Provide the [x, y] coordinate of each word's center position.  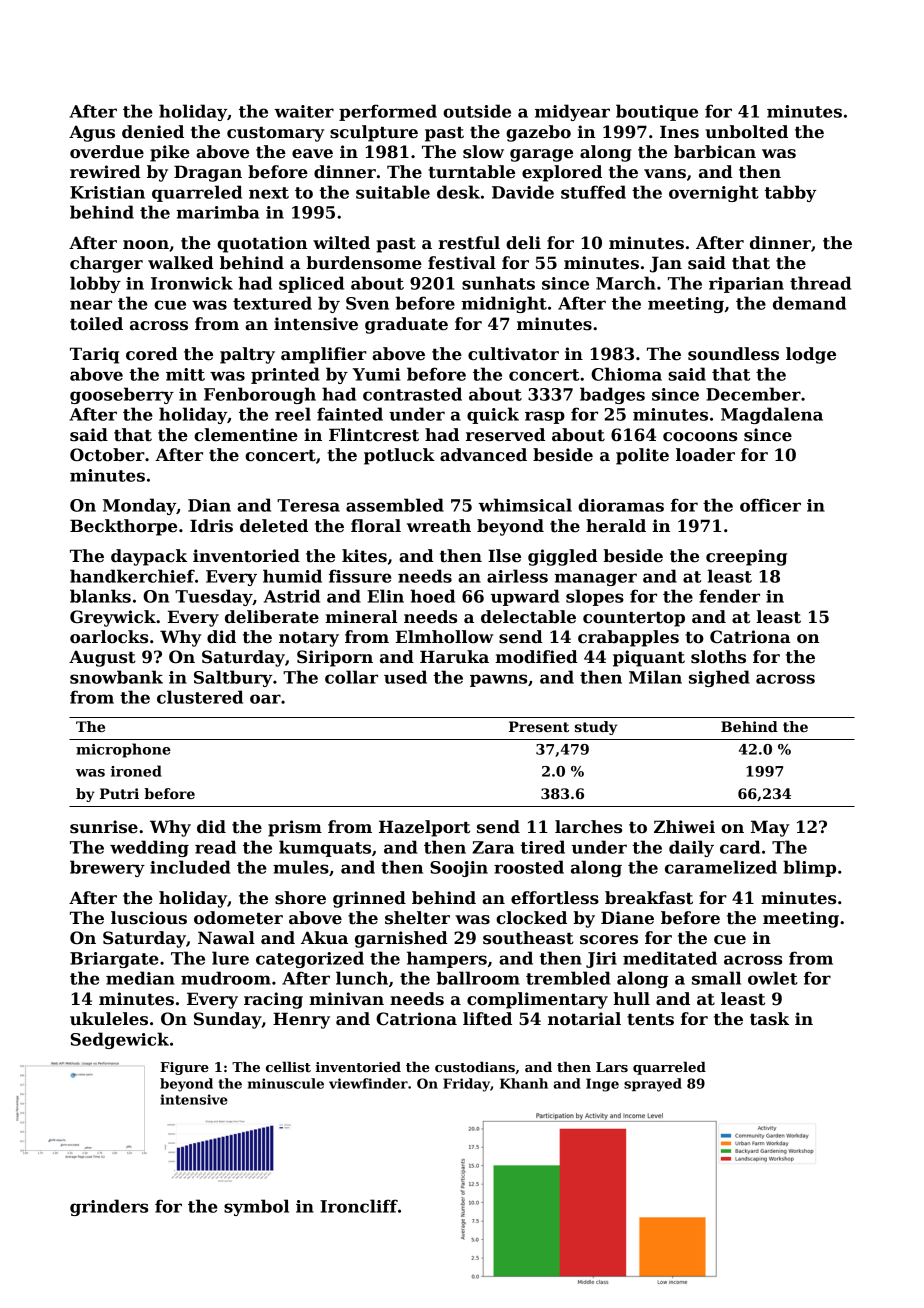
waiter [304, 111]
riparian [746, 285]
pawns [498, 680]
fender [729, 596]
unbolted [746, 132]
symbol [256, 1207]
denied [153, 132]
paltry [247, 355]
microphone [123, 750]
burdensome [364, 263]
